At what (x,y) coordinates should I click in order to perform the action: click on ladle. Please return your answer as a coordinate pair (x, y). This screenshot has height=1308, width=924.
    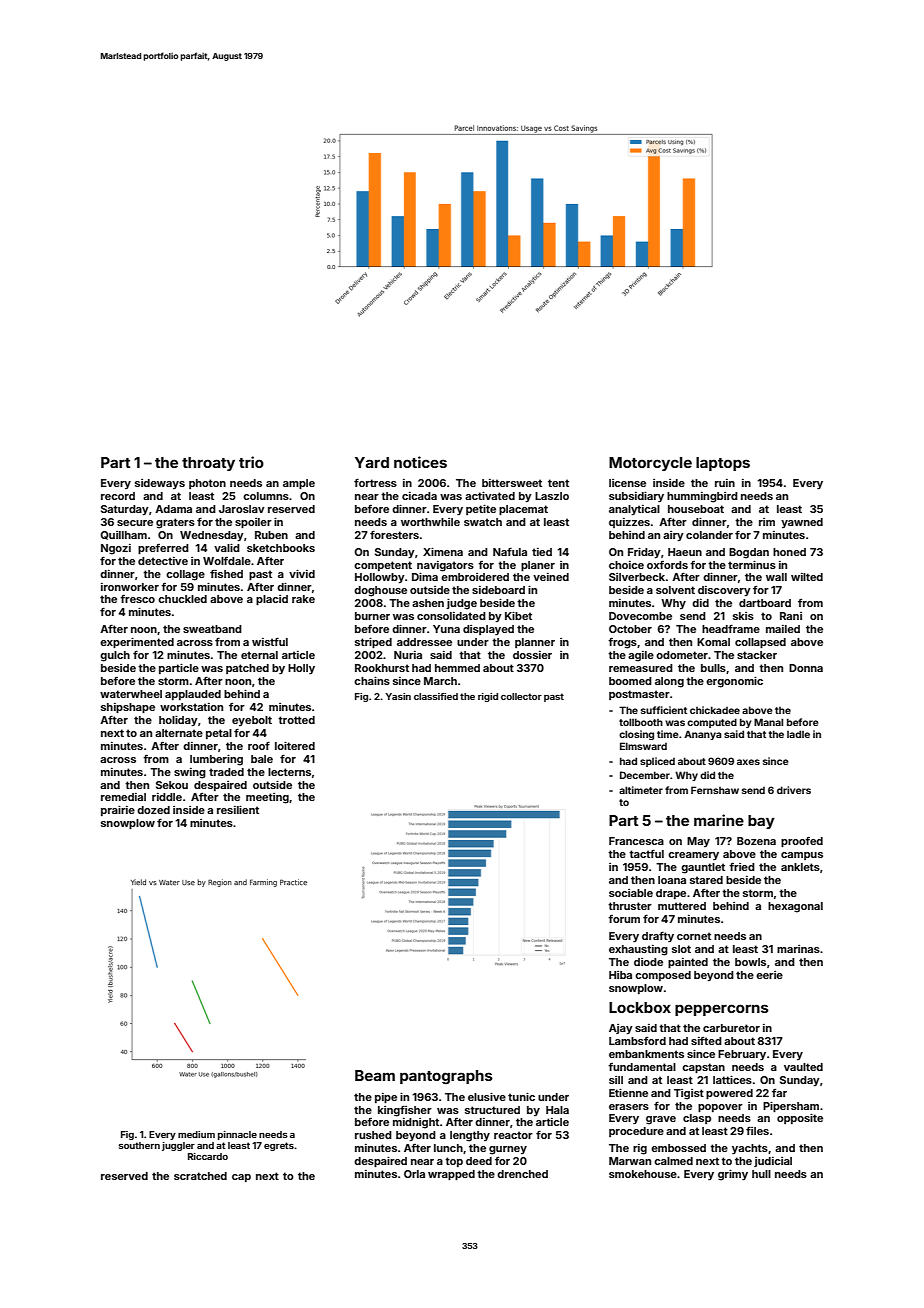
    Looking at the image, I should click on (798, 734).
